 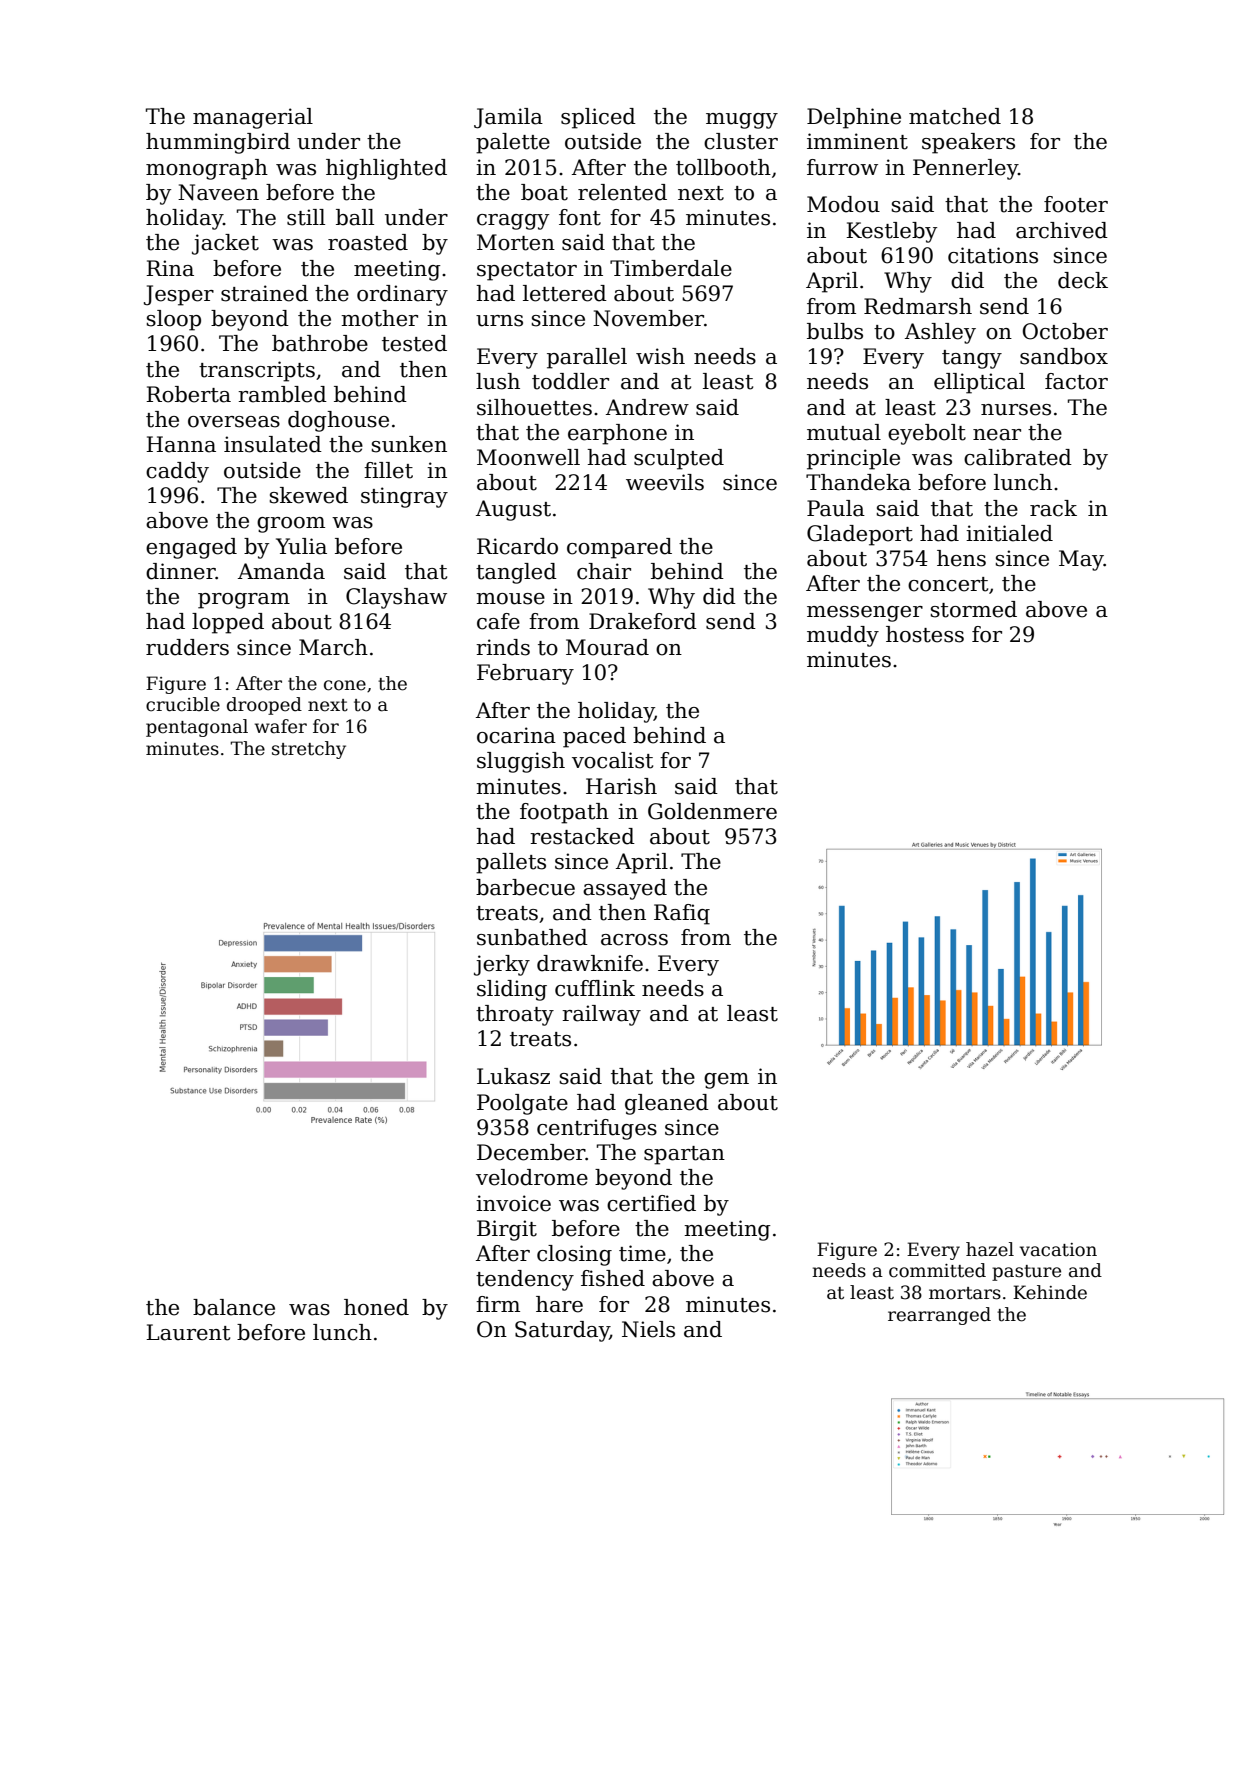 I want to click on hostess, so click(x=925, y=634).
